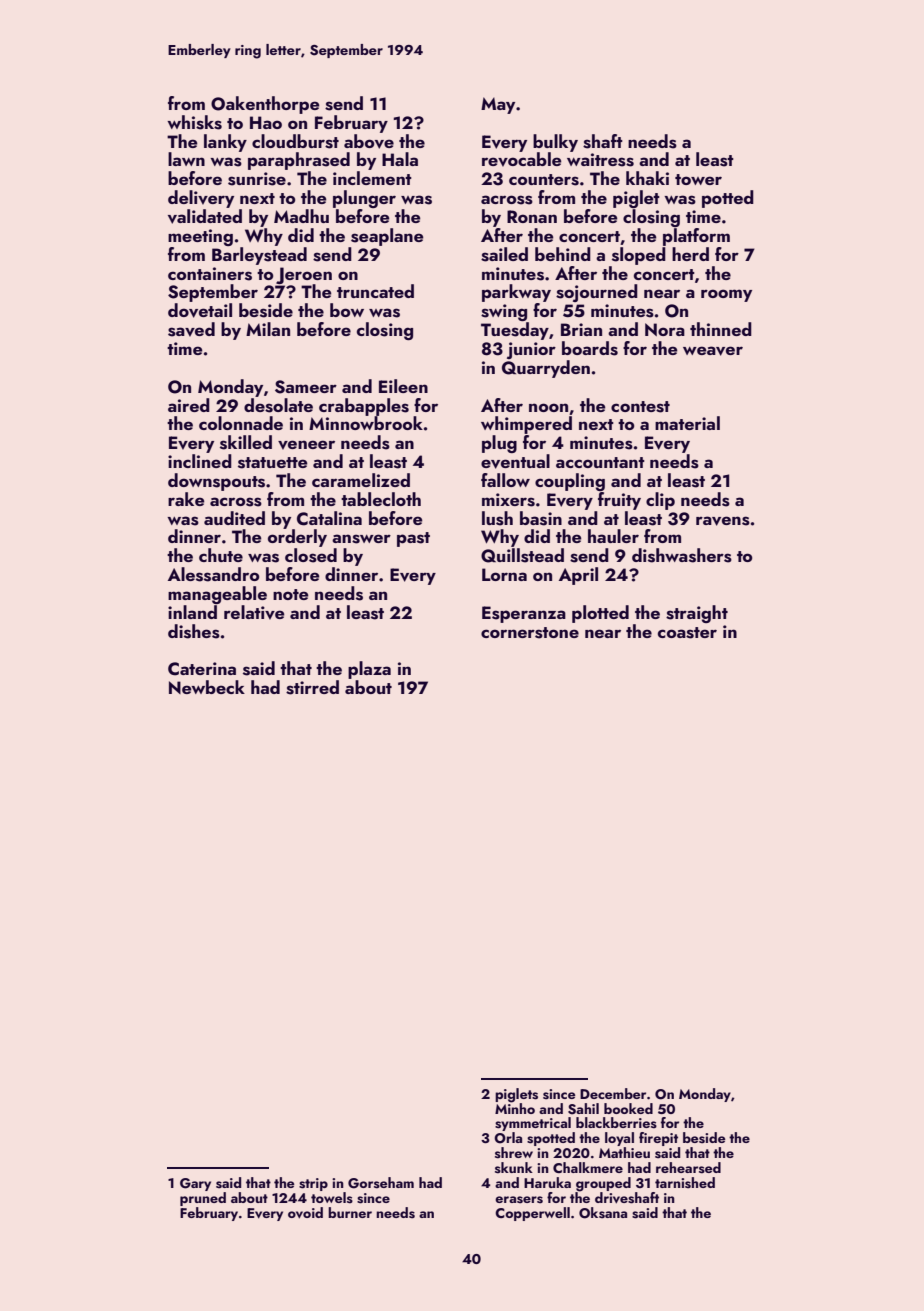 The image size is (924, 1311). Describe the element at coordinates (665, 329) in the screenshot. I see `Nora` at that location.
